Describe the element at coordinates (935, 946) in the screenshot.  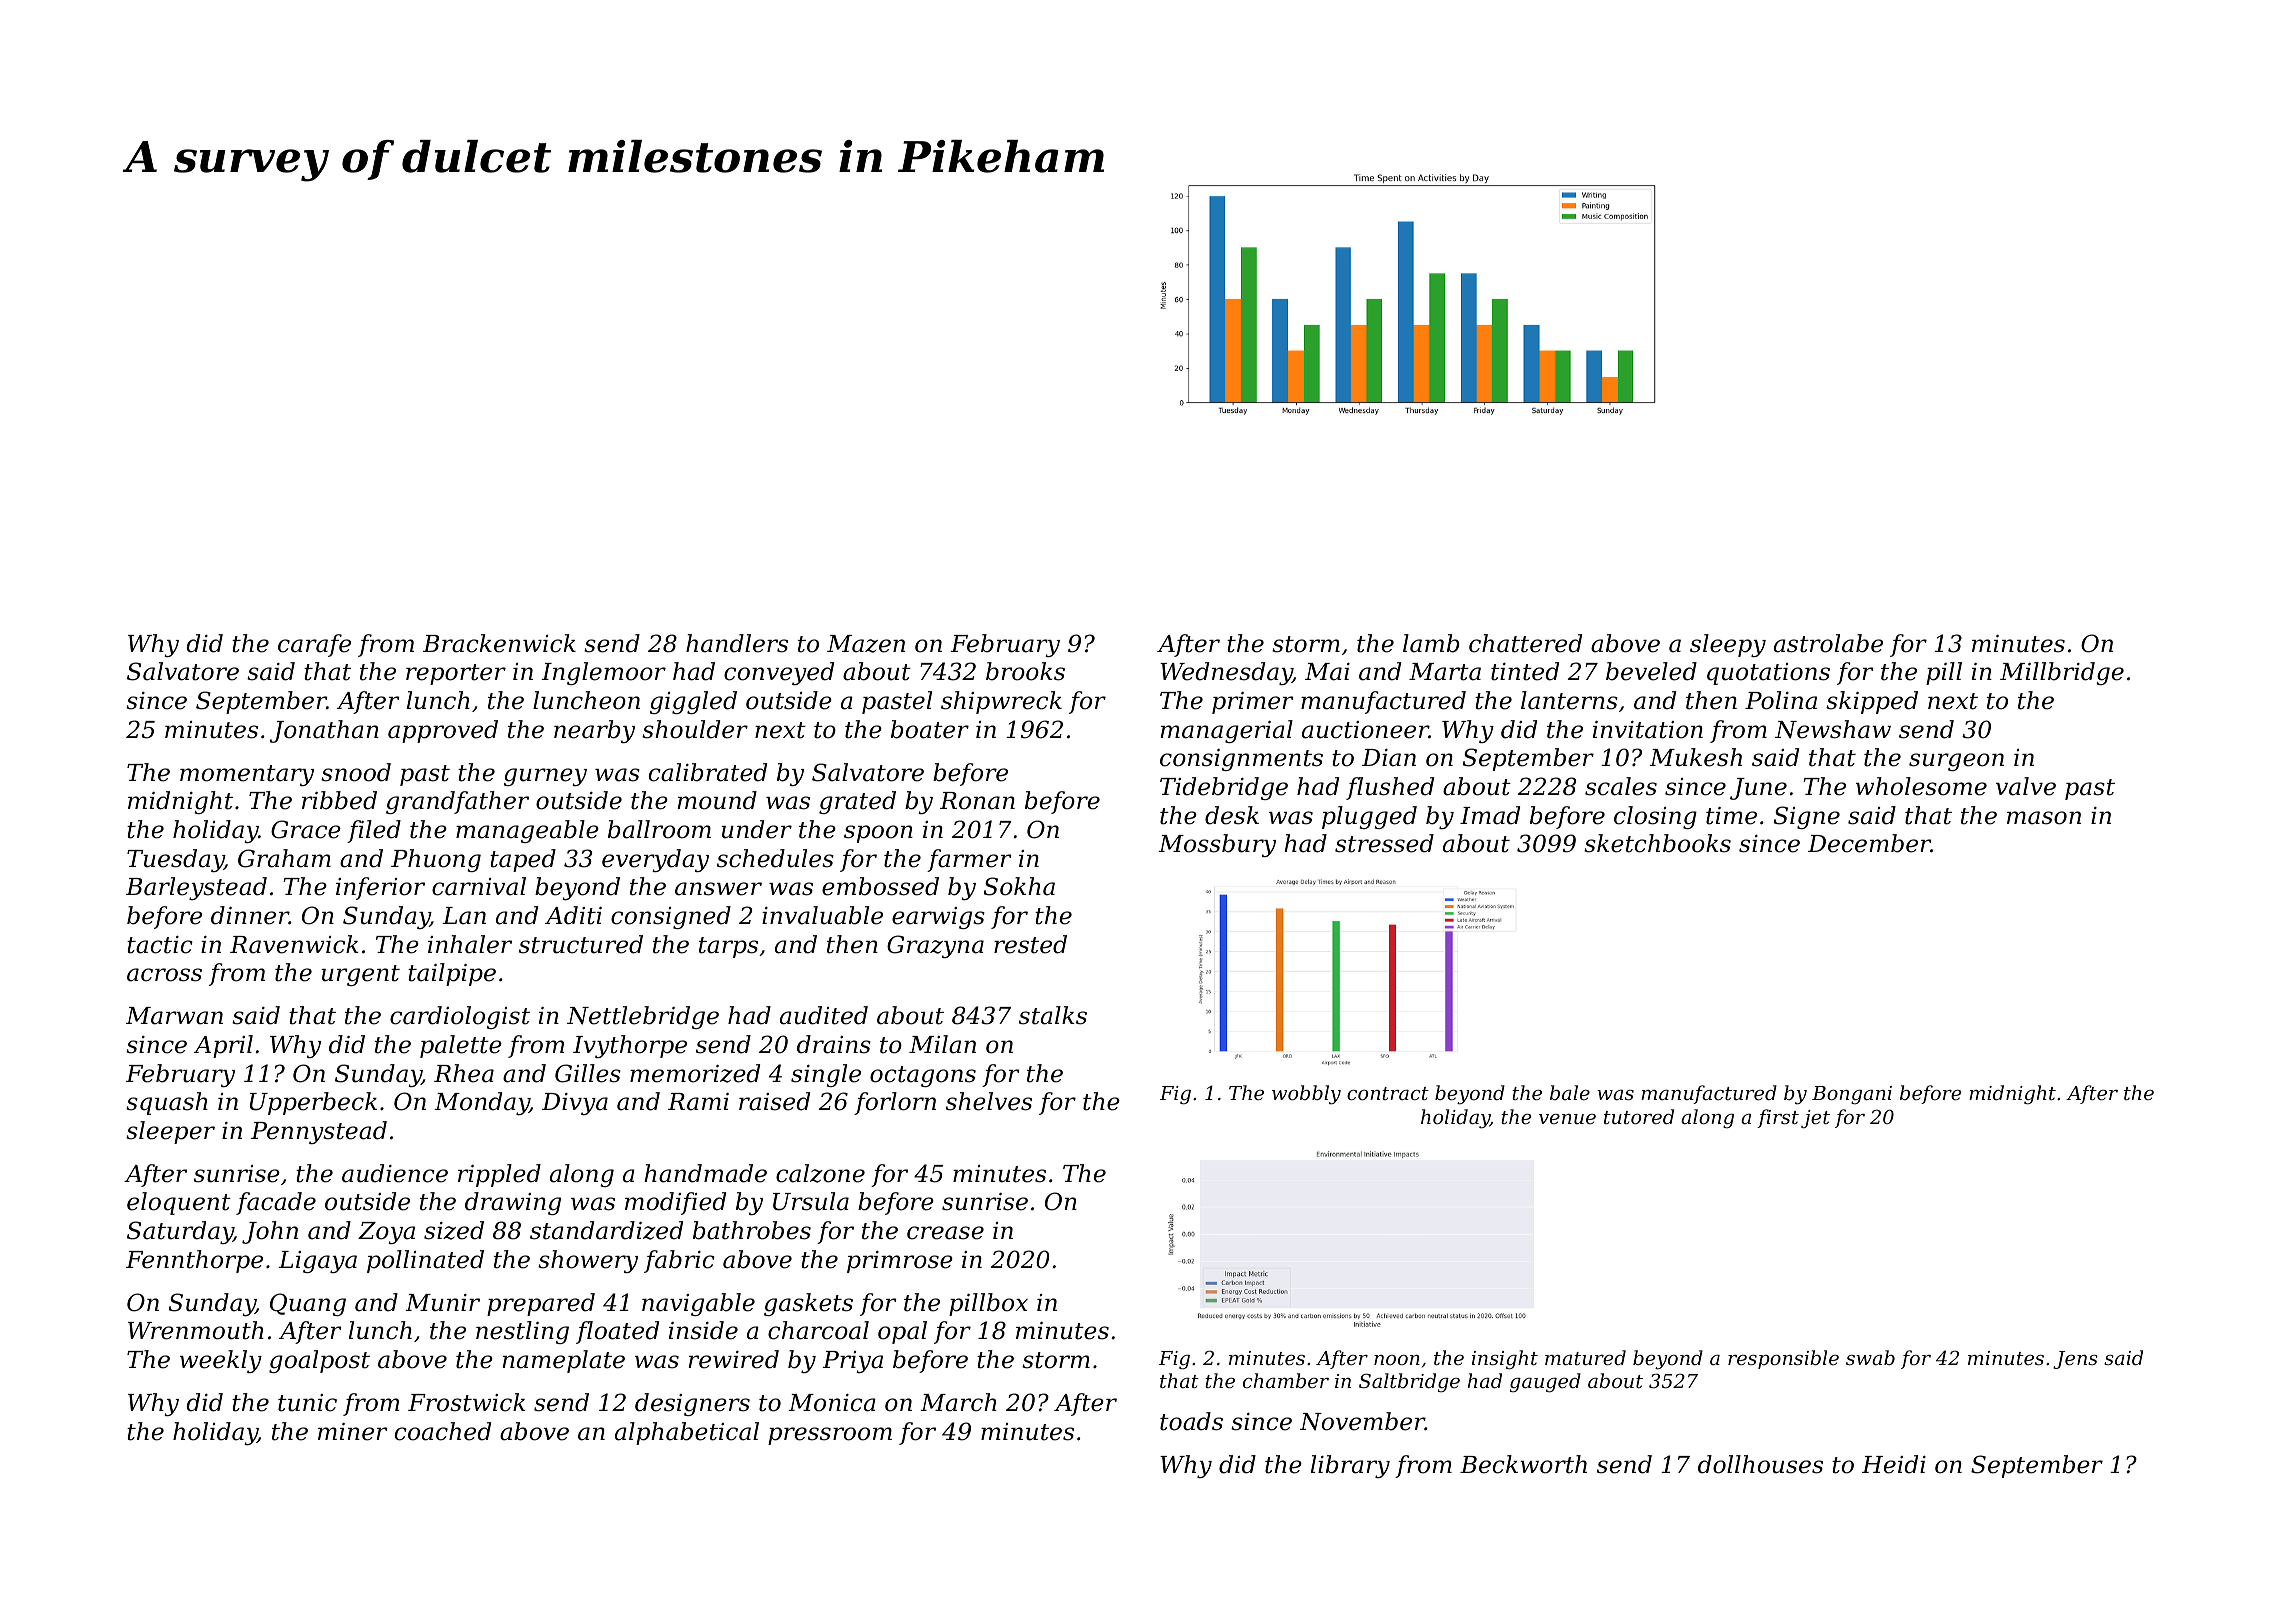
I see `Grazyna` at that location.
